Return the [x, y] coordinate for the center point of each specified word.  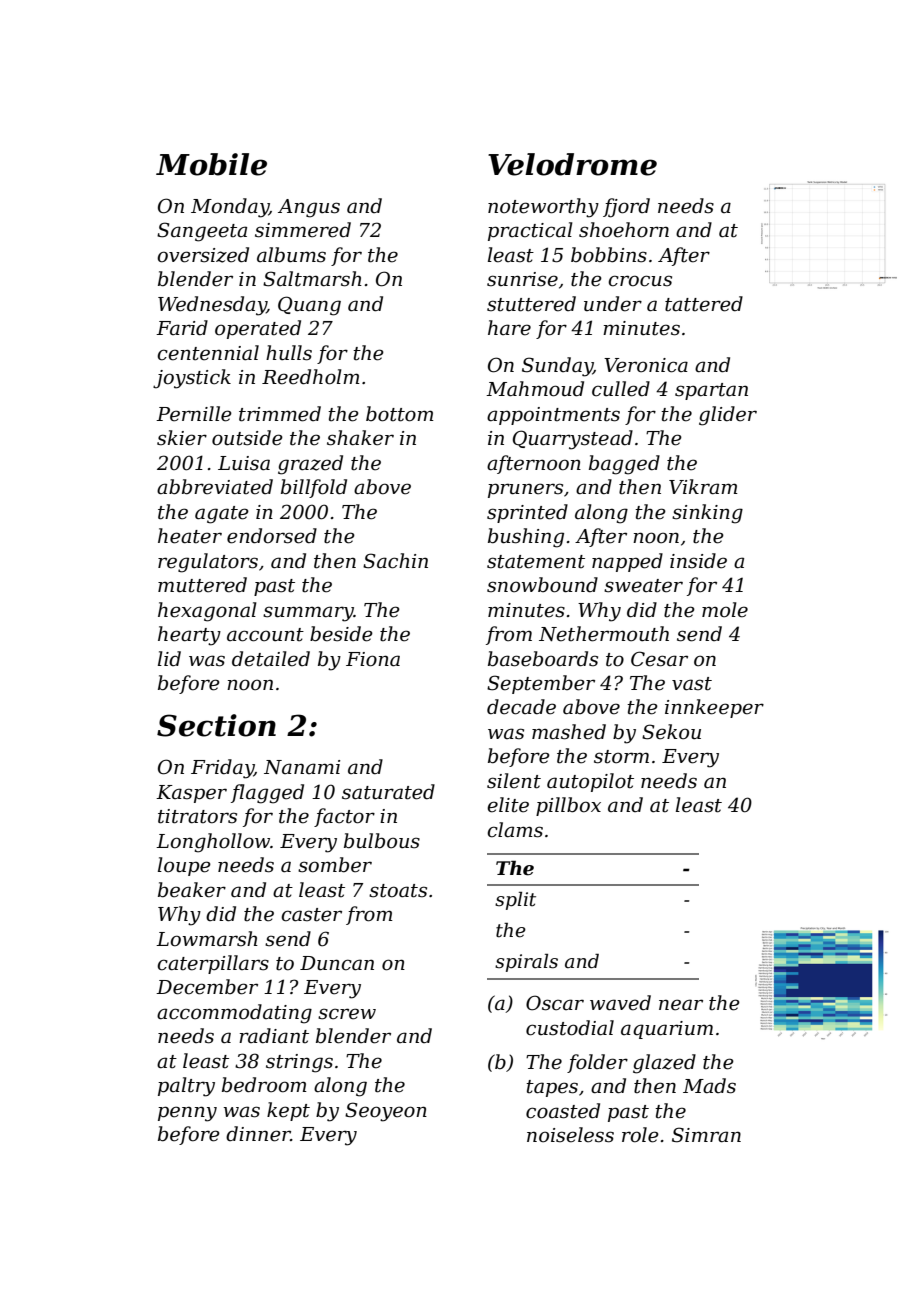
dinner [258, 1134]
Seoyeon [386, 1112]
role [640, 1135]
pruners [525, 490]
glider [728, 416]
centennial [208, 353]
